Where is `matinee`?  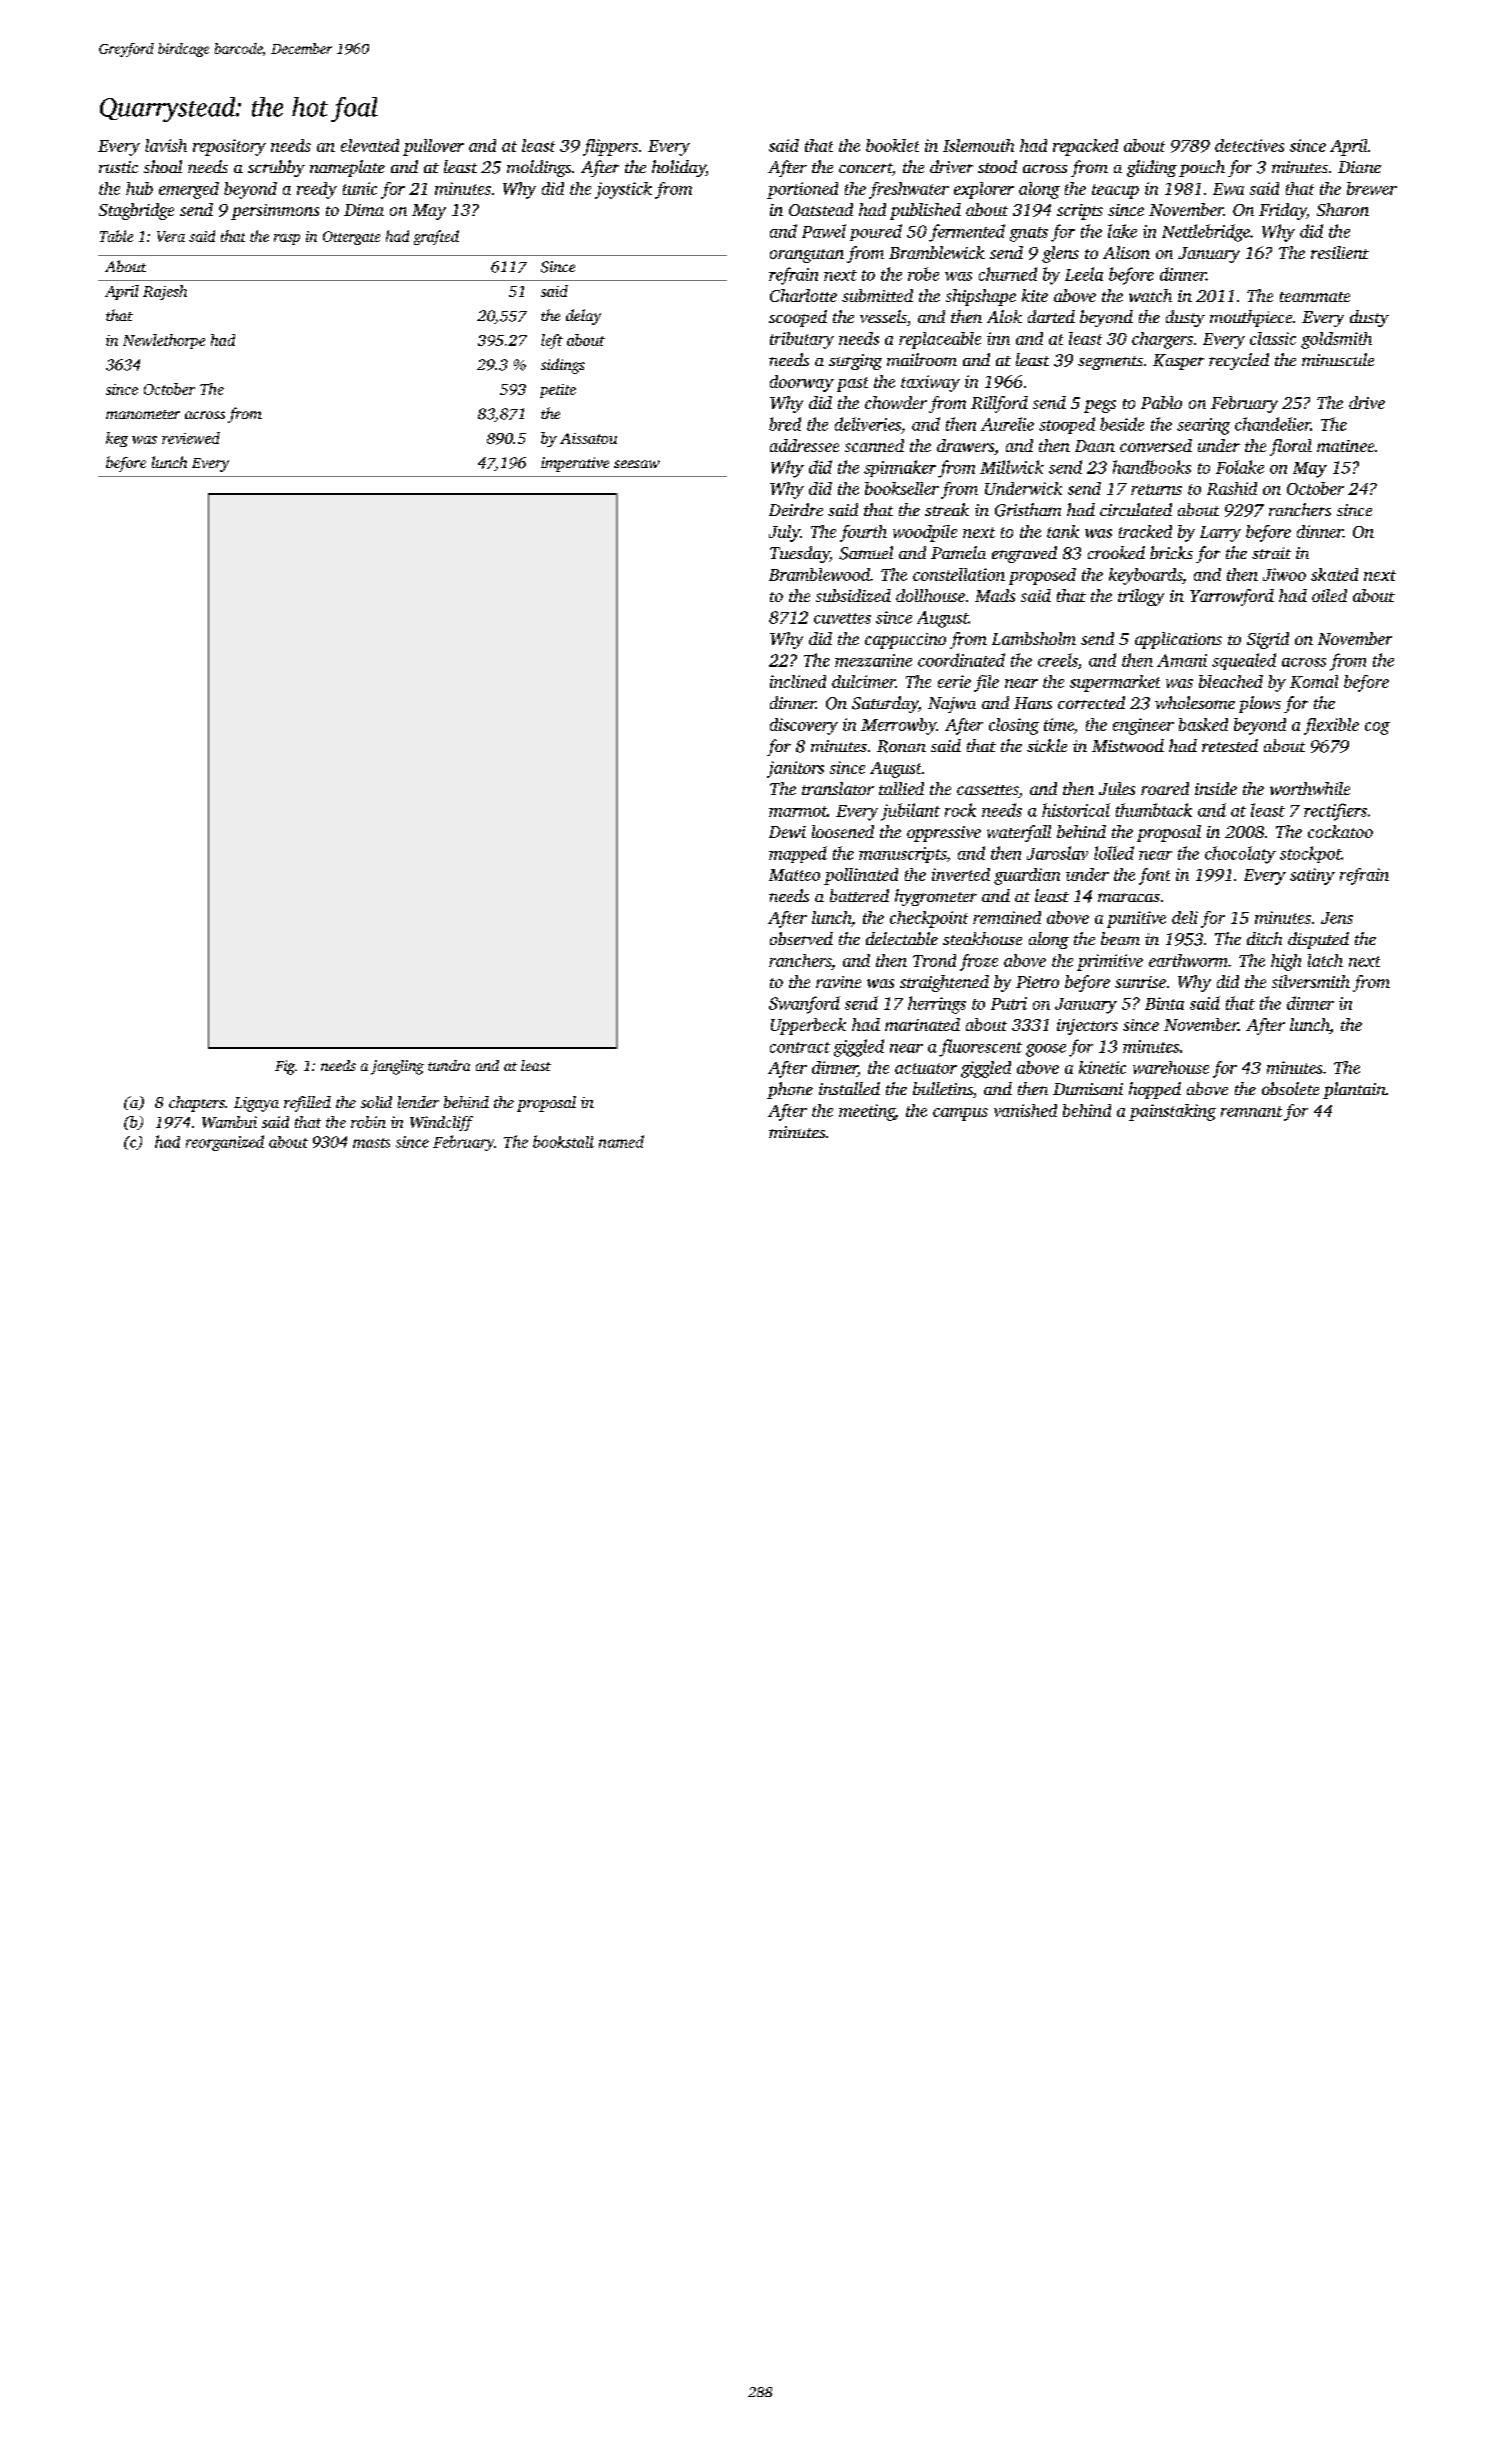
matinee is located at coordinates (1345, 446).
